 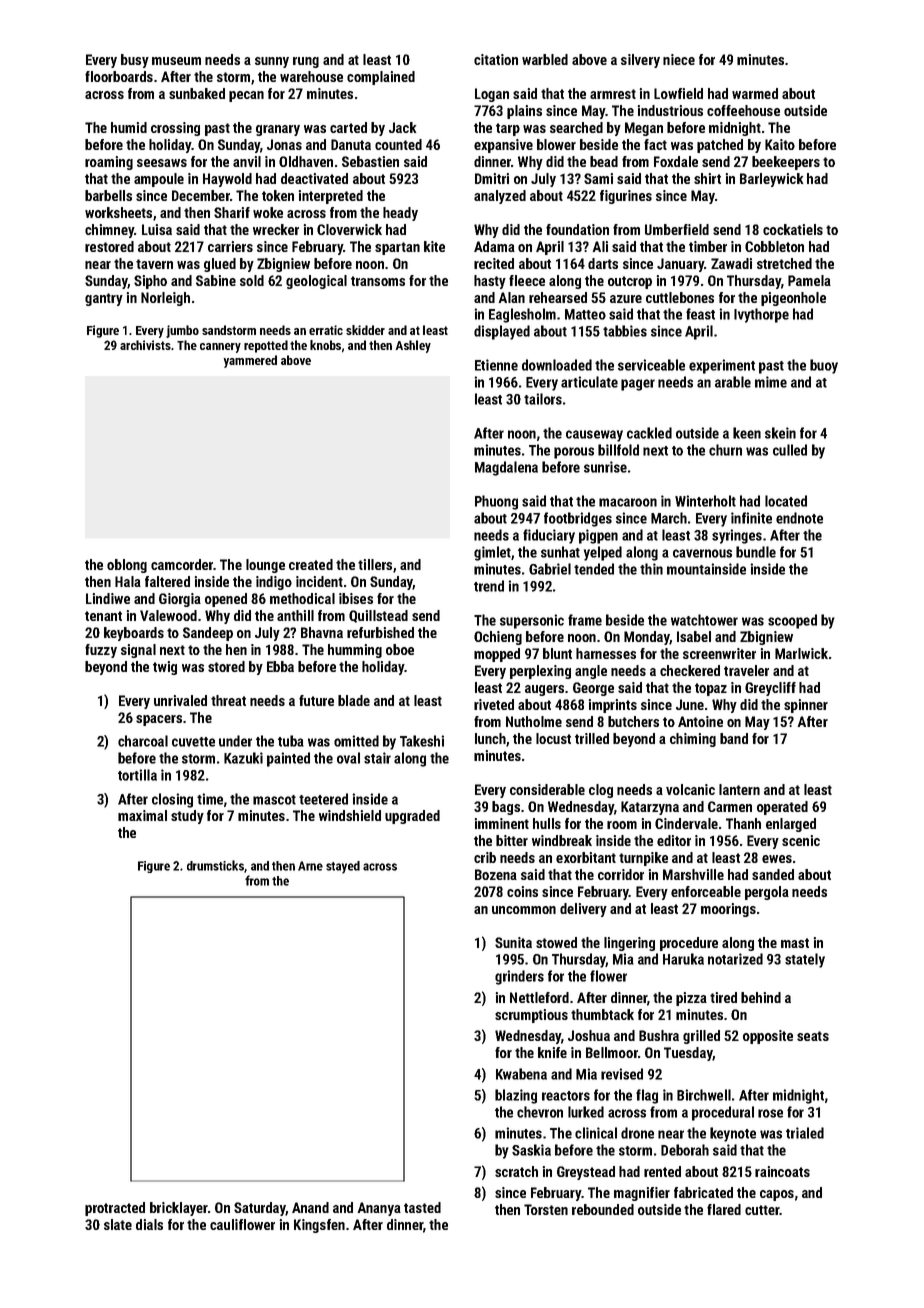 I want to click on slate, so click(x=118, y=1224).
